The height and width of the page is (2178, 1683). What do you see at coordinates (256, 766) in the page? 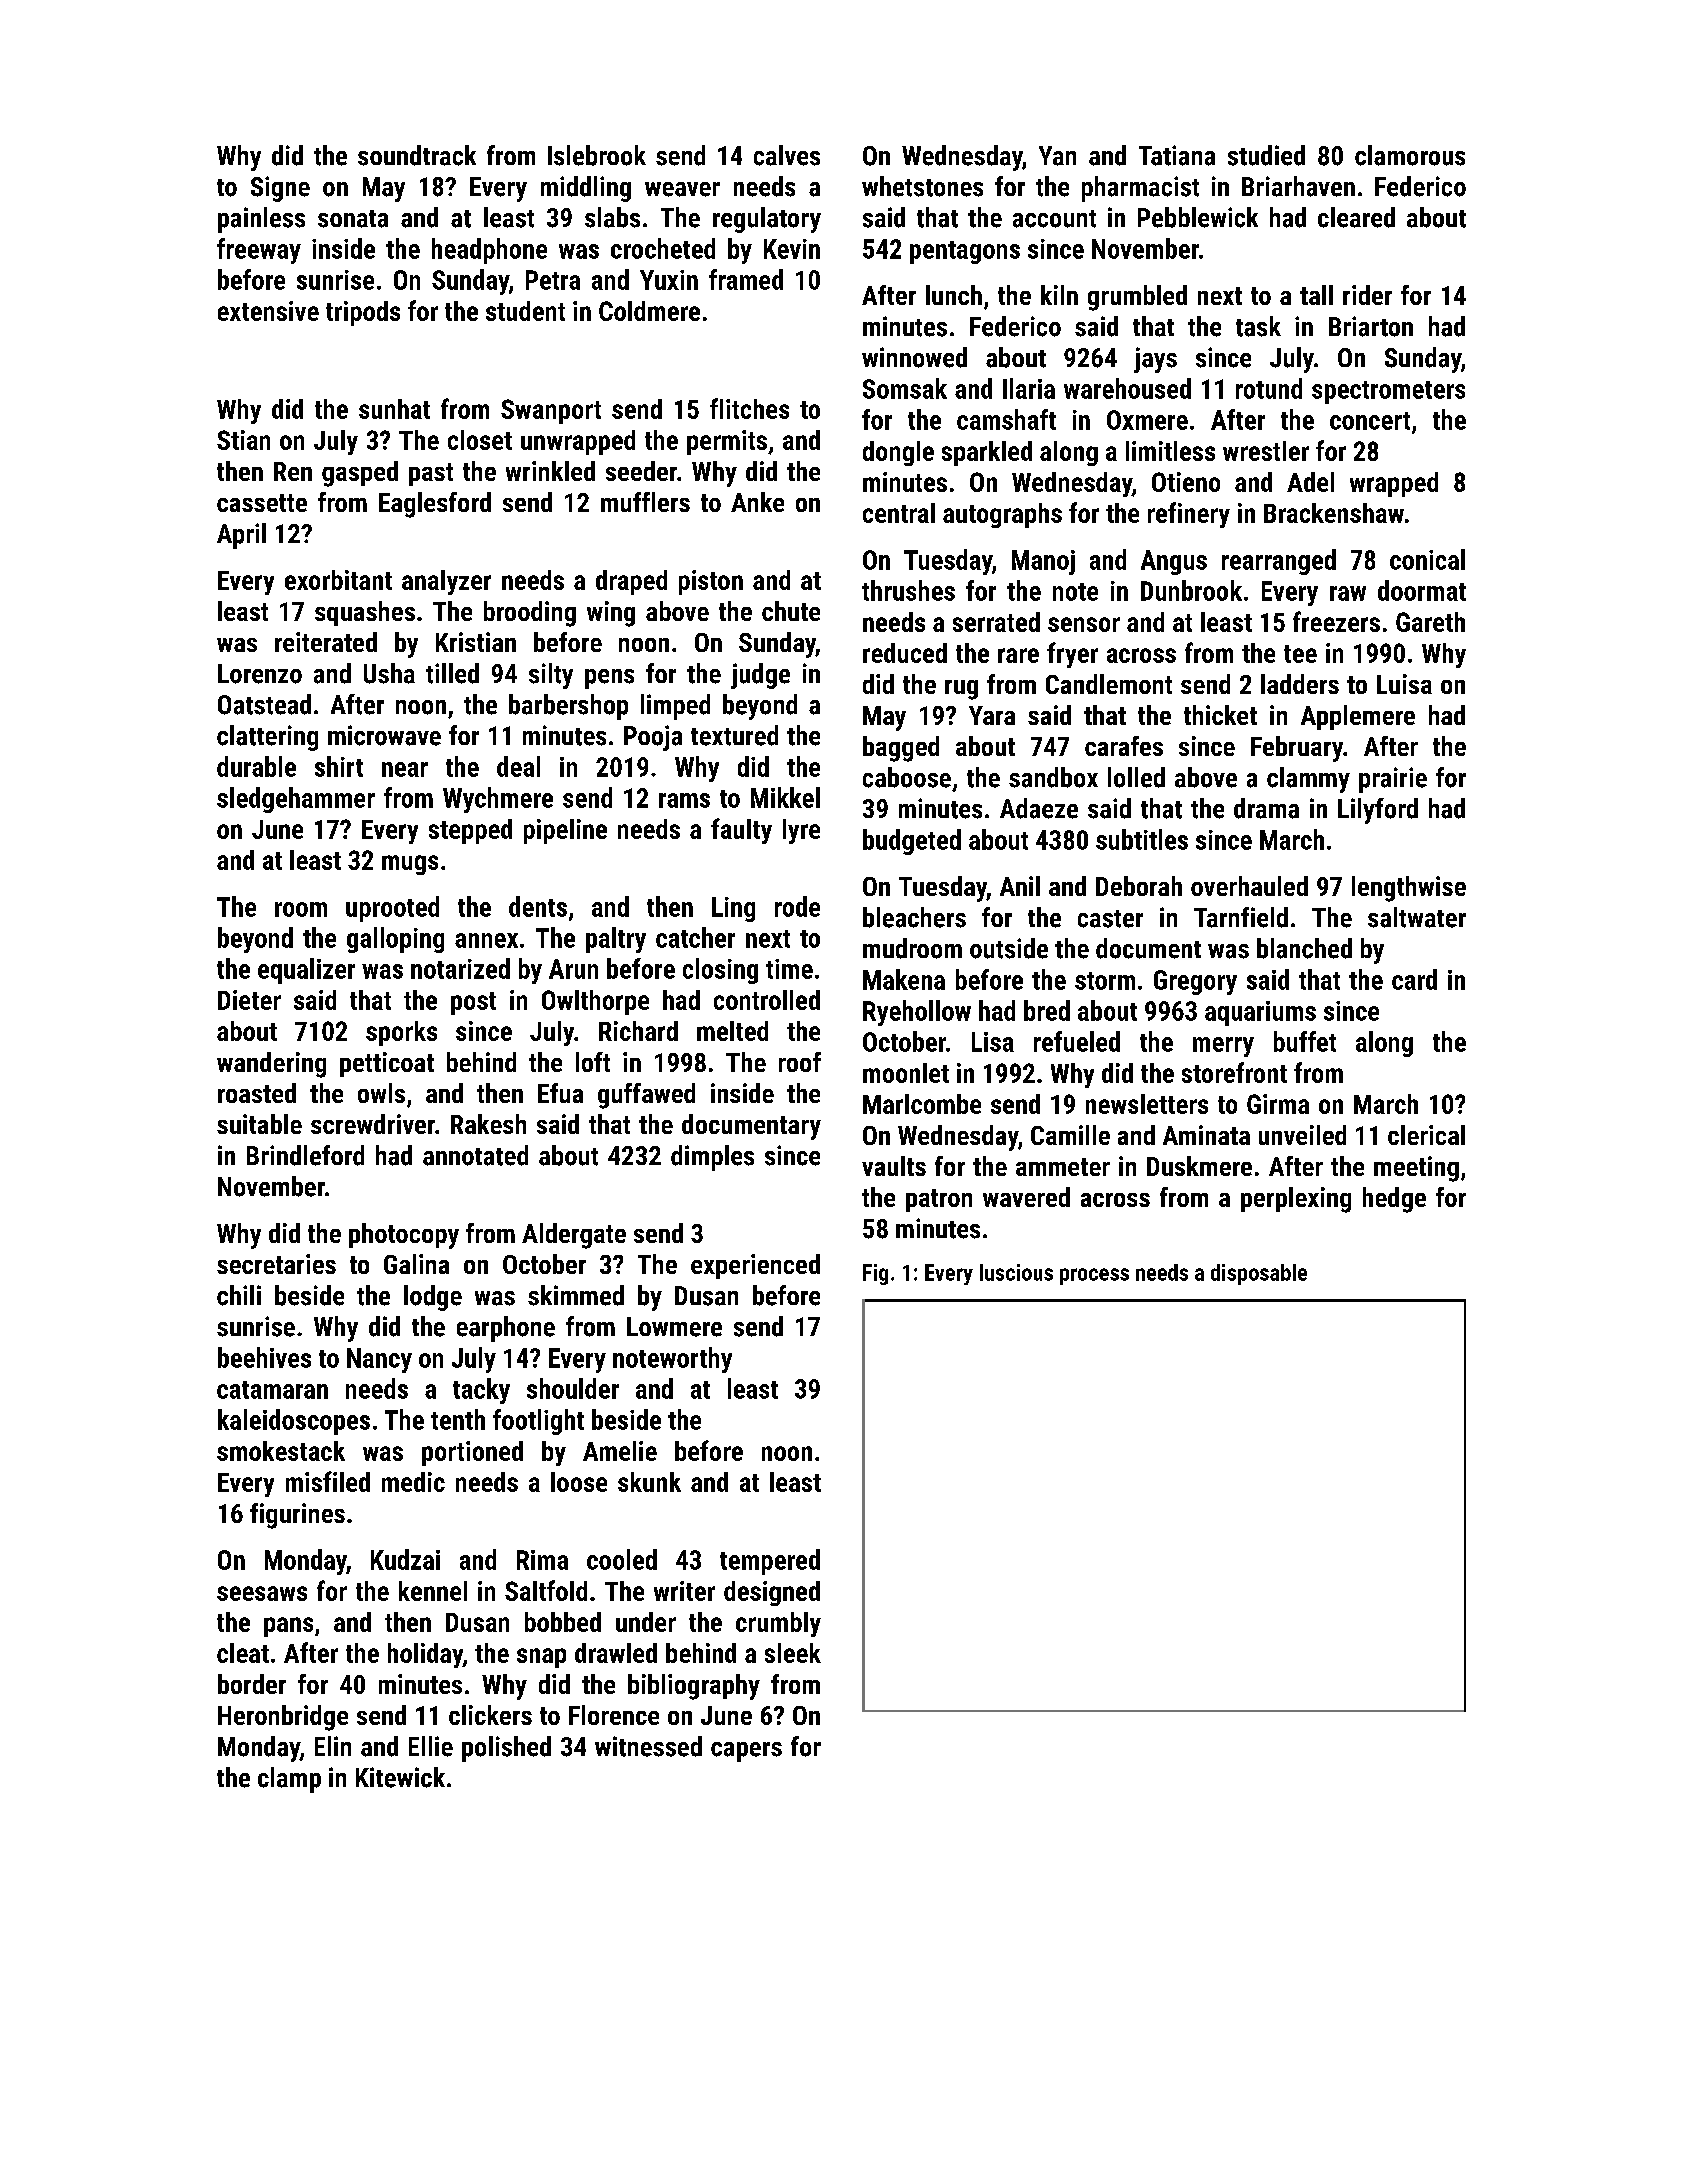
I see `durable` at bounding box center [256, 766].
